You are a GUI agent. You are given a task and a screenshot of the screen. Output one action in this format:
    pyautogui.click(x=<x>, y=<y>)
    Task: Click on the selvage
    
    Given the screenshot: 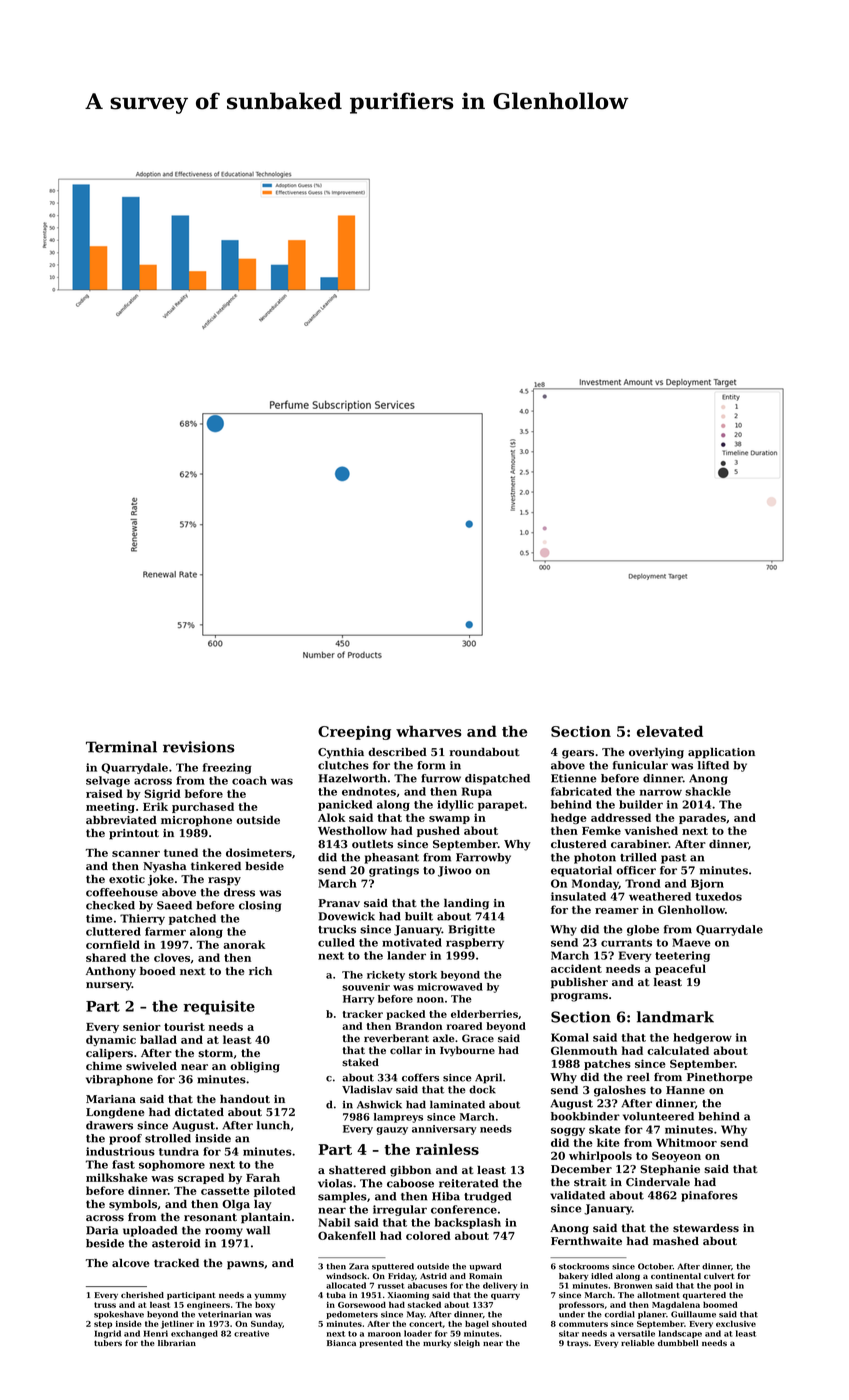 What is the action you would take?
    pyautogui.click(x=108, y=781)
